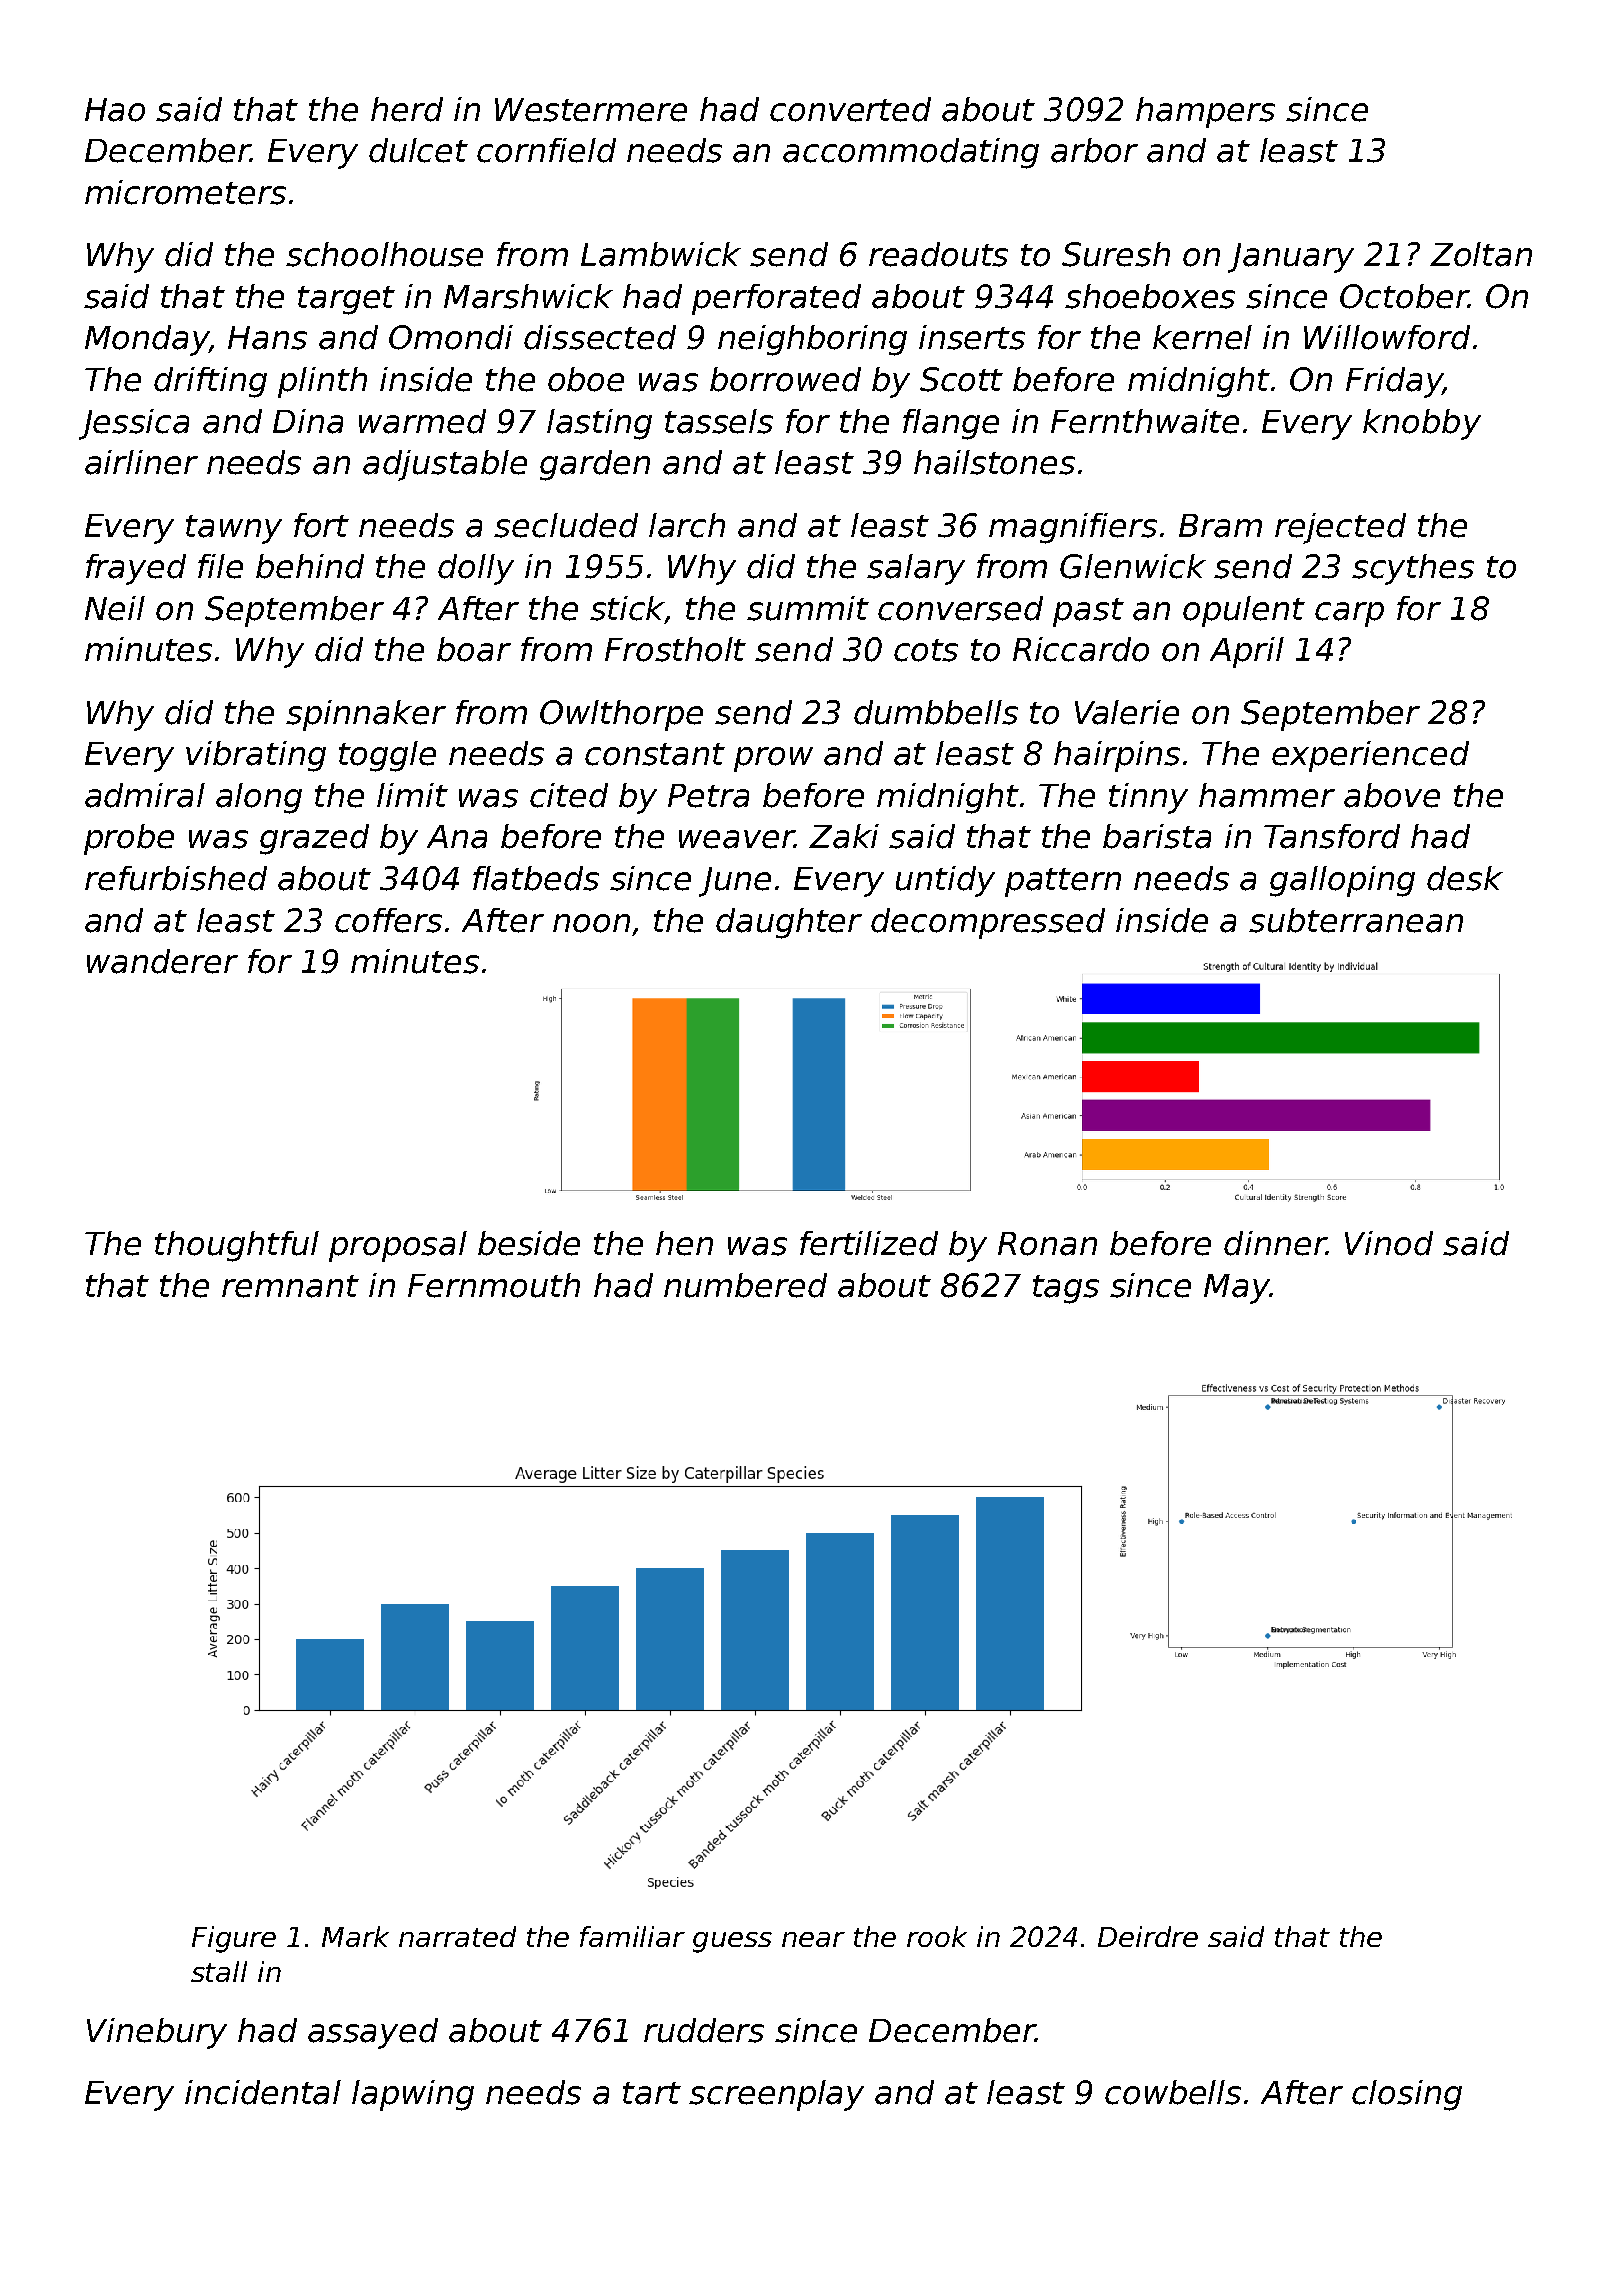 The image size is (1620, 2292). What do you see at coordinates (115, 608) in the screenshot?
I see `Neil` at bounding box center [115, 608].
